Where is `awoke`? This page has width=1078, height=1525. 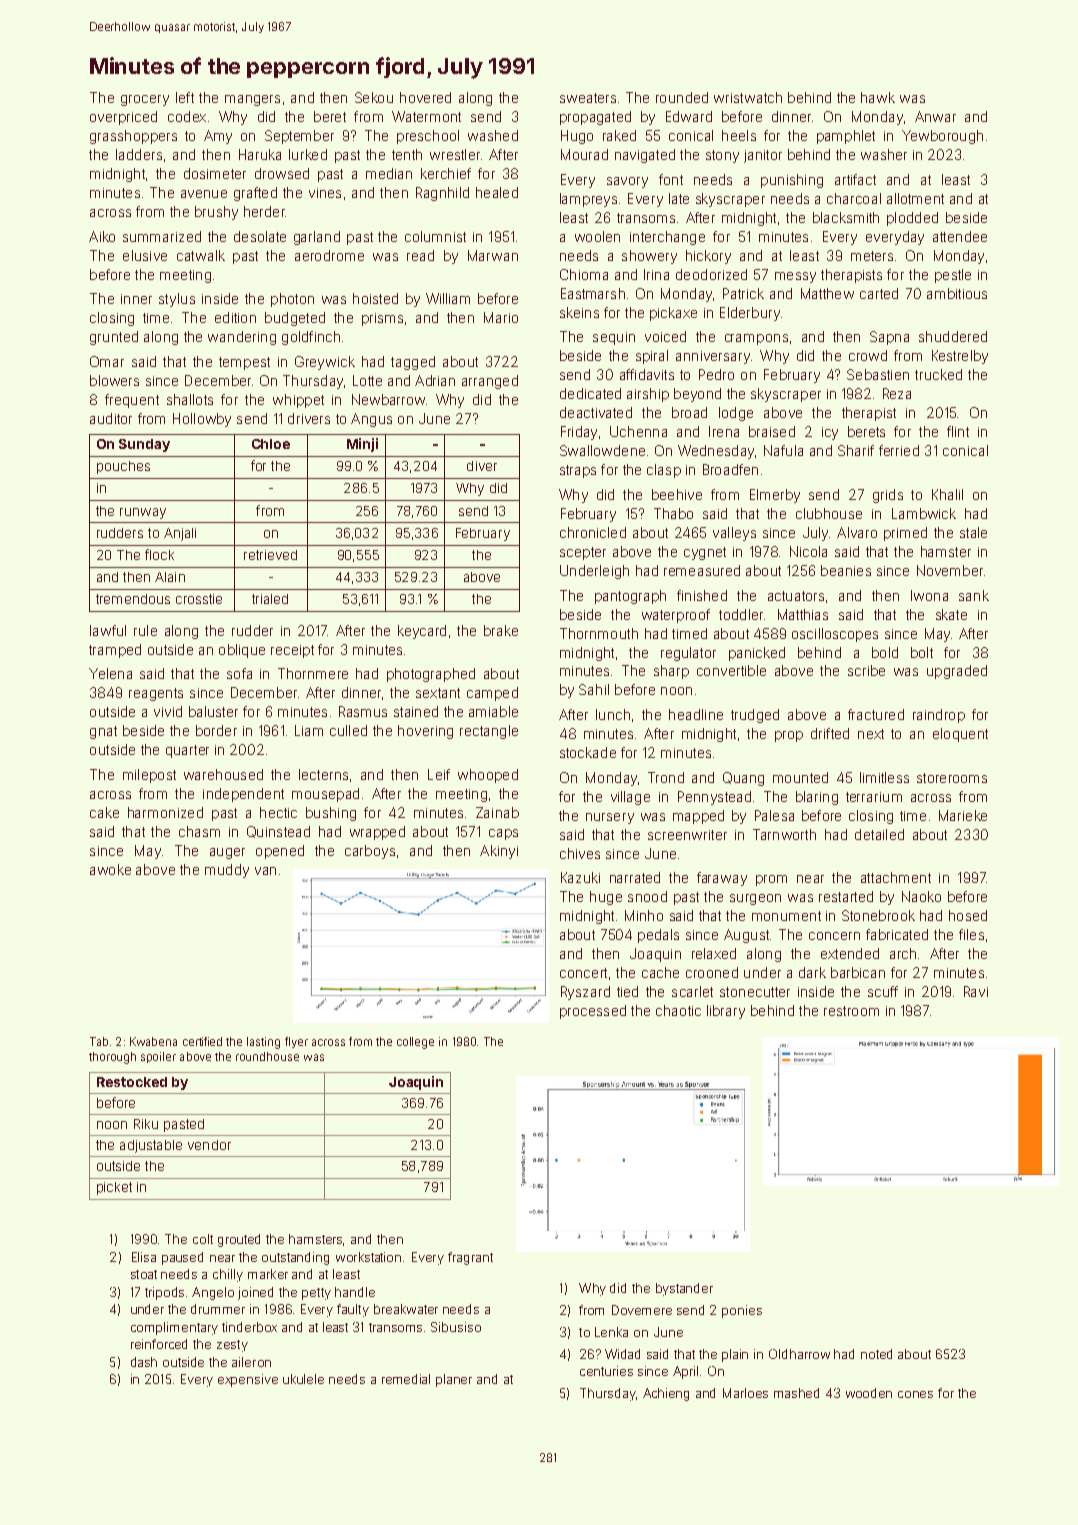 awoke is located at coordinates (110, 869).
